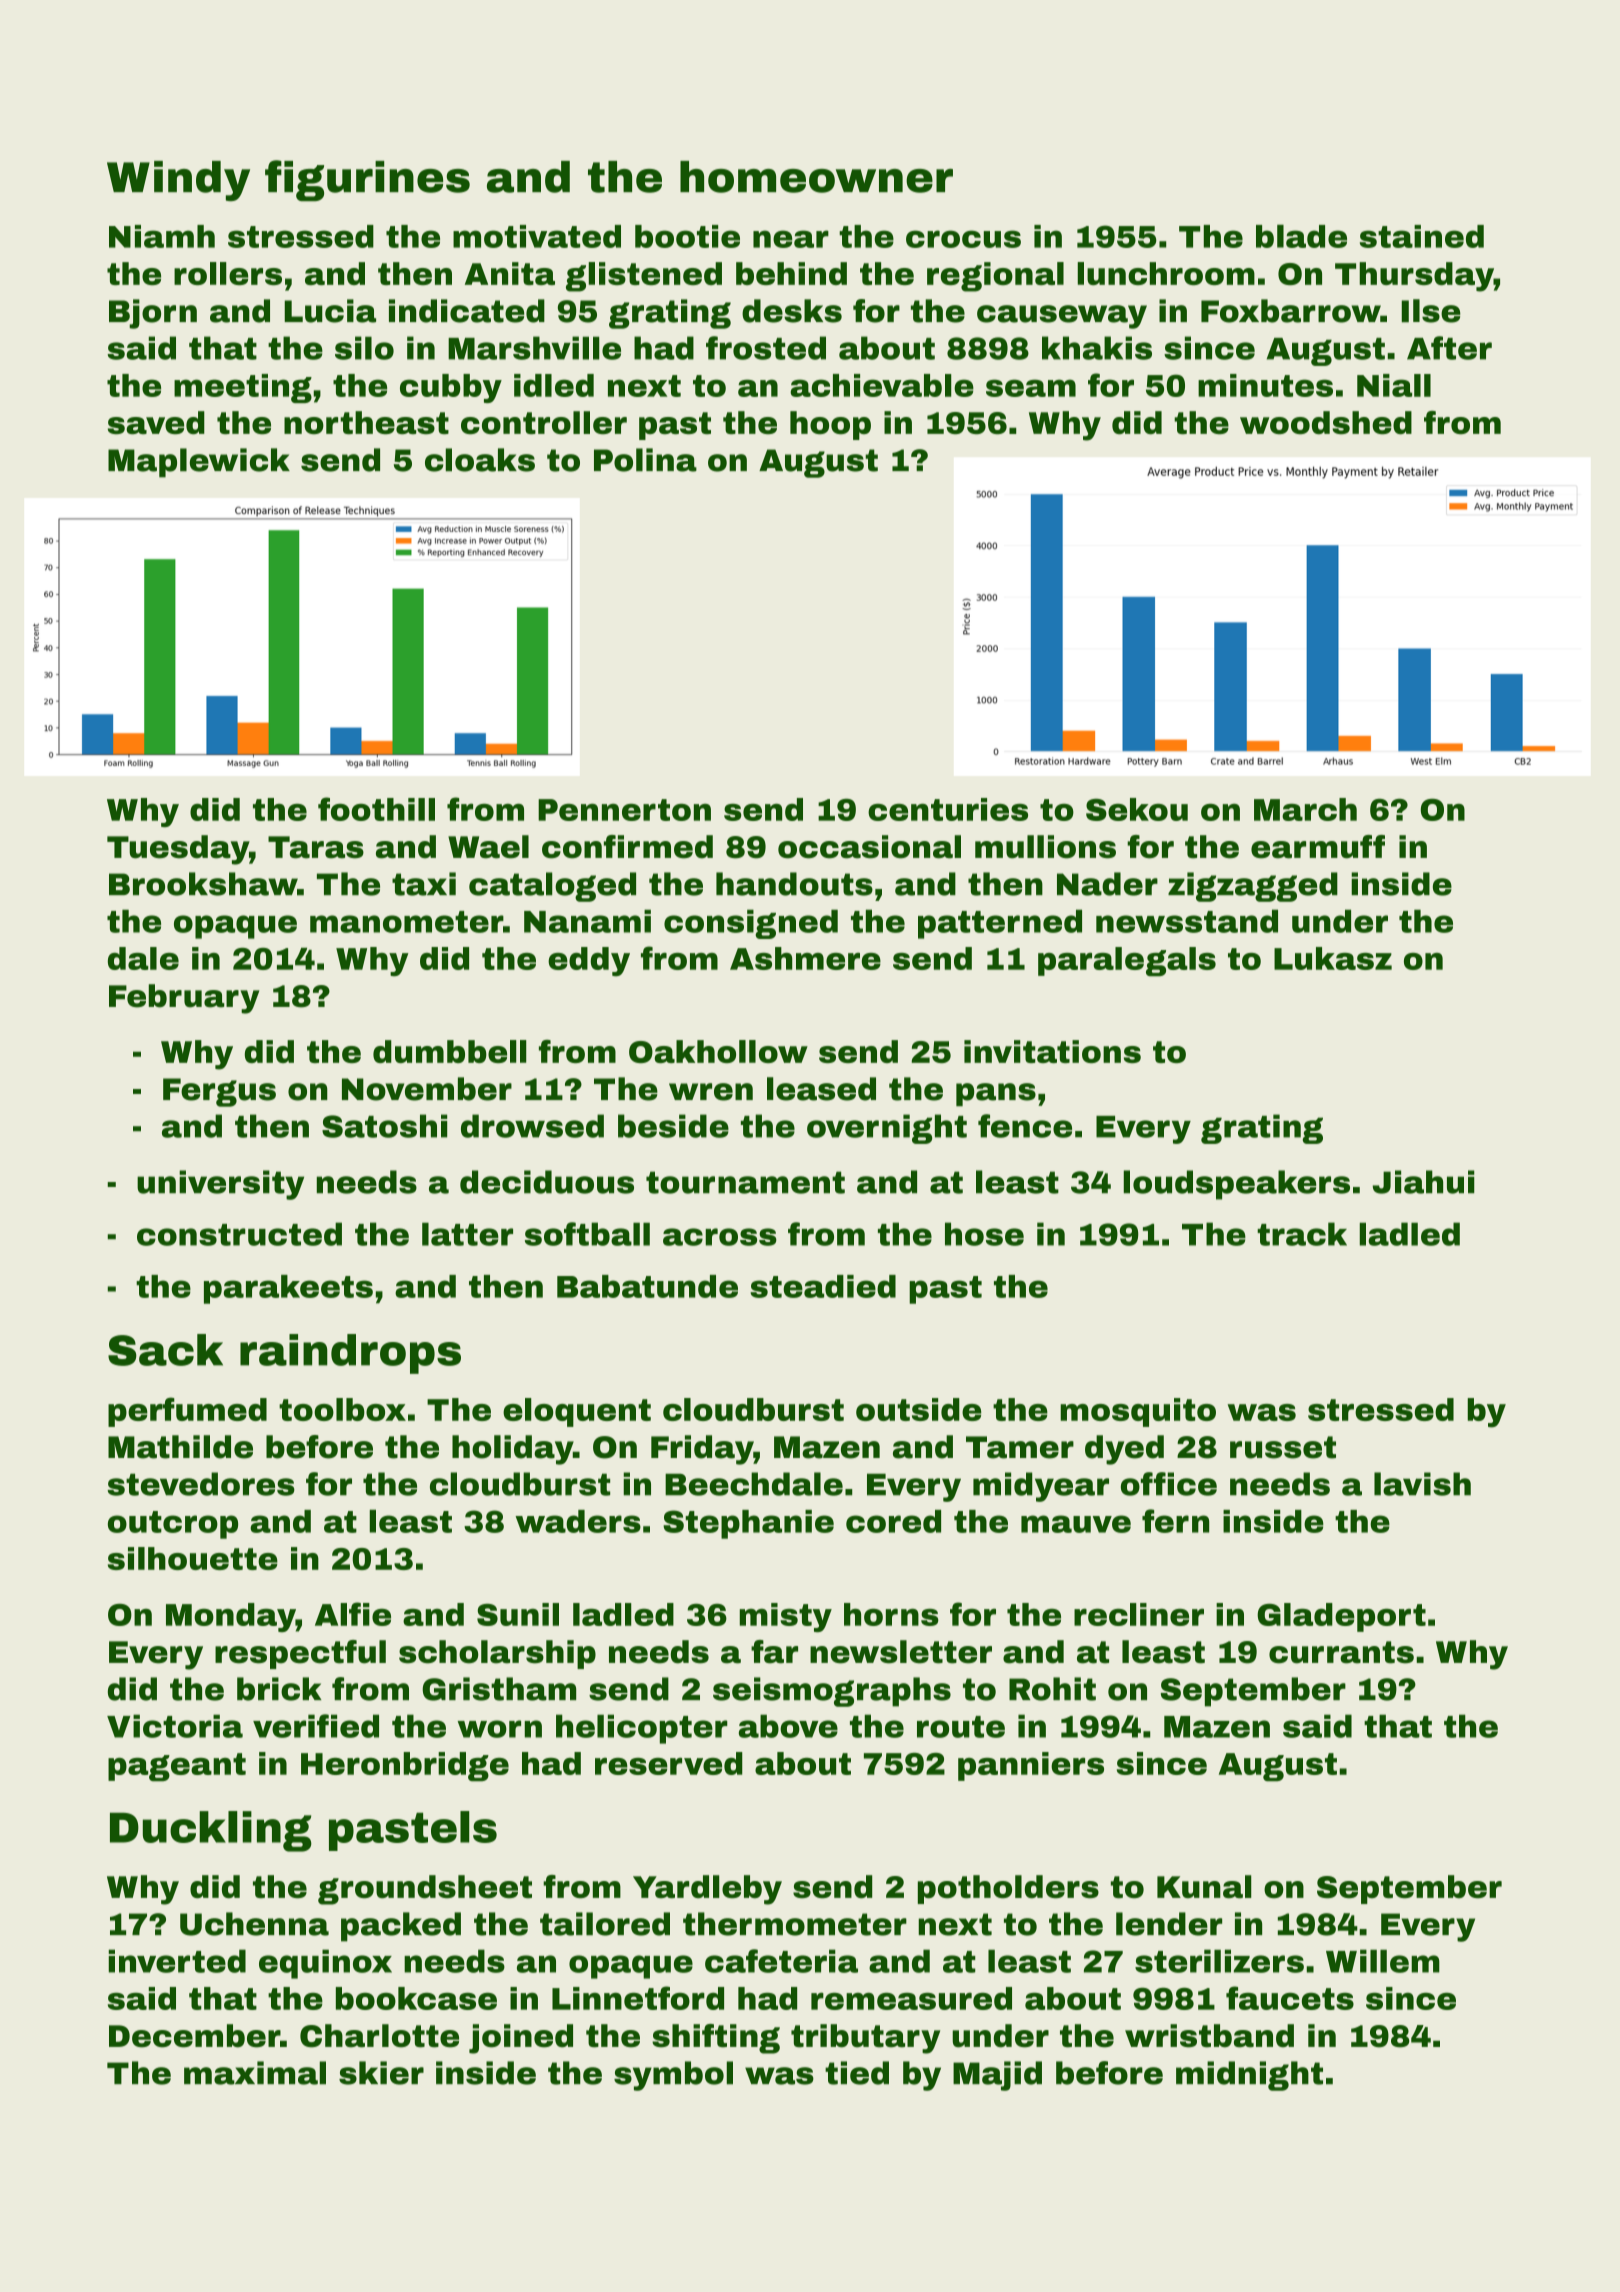 This document has height=2292, width=1620. Describe the element at coordinates (1008, 1889) in the document. I see `potholders` at that location.
